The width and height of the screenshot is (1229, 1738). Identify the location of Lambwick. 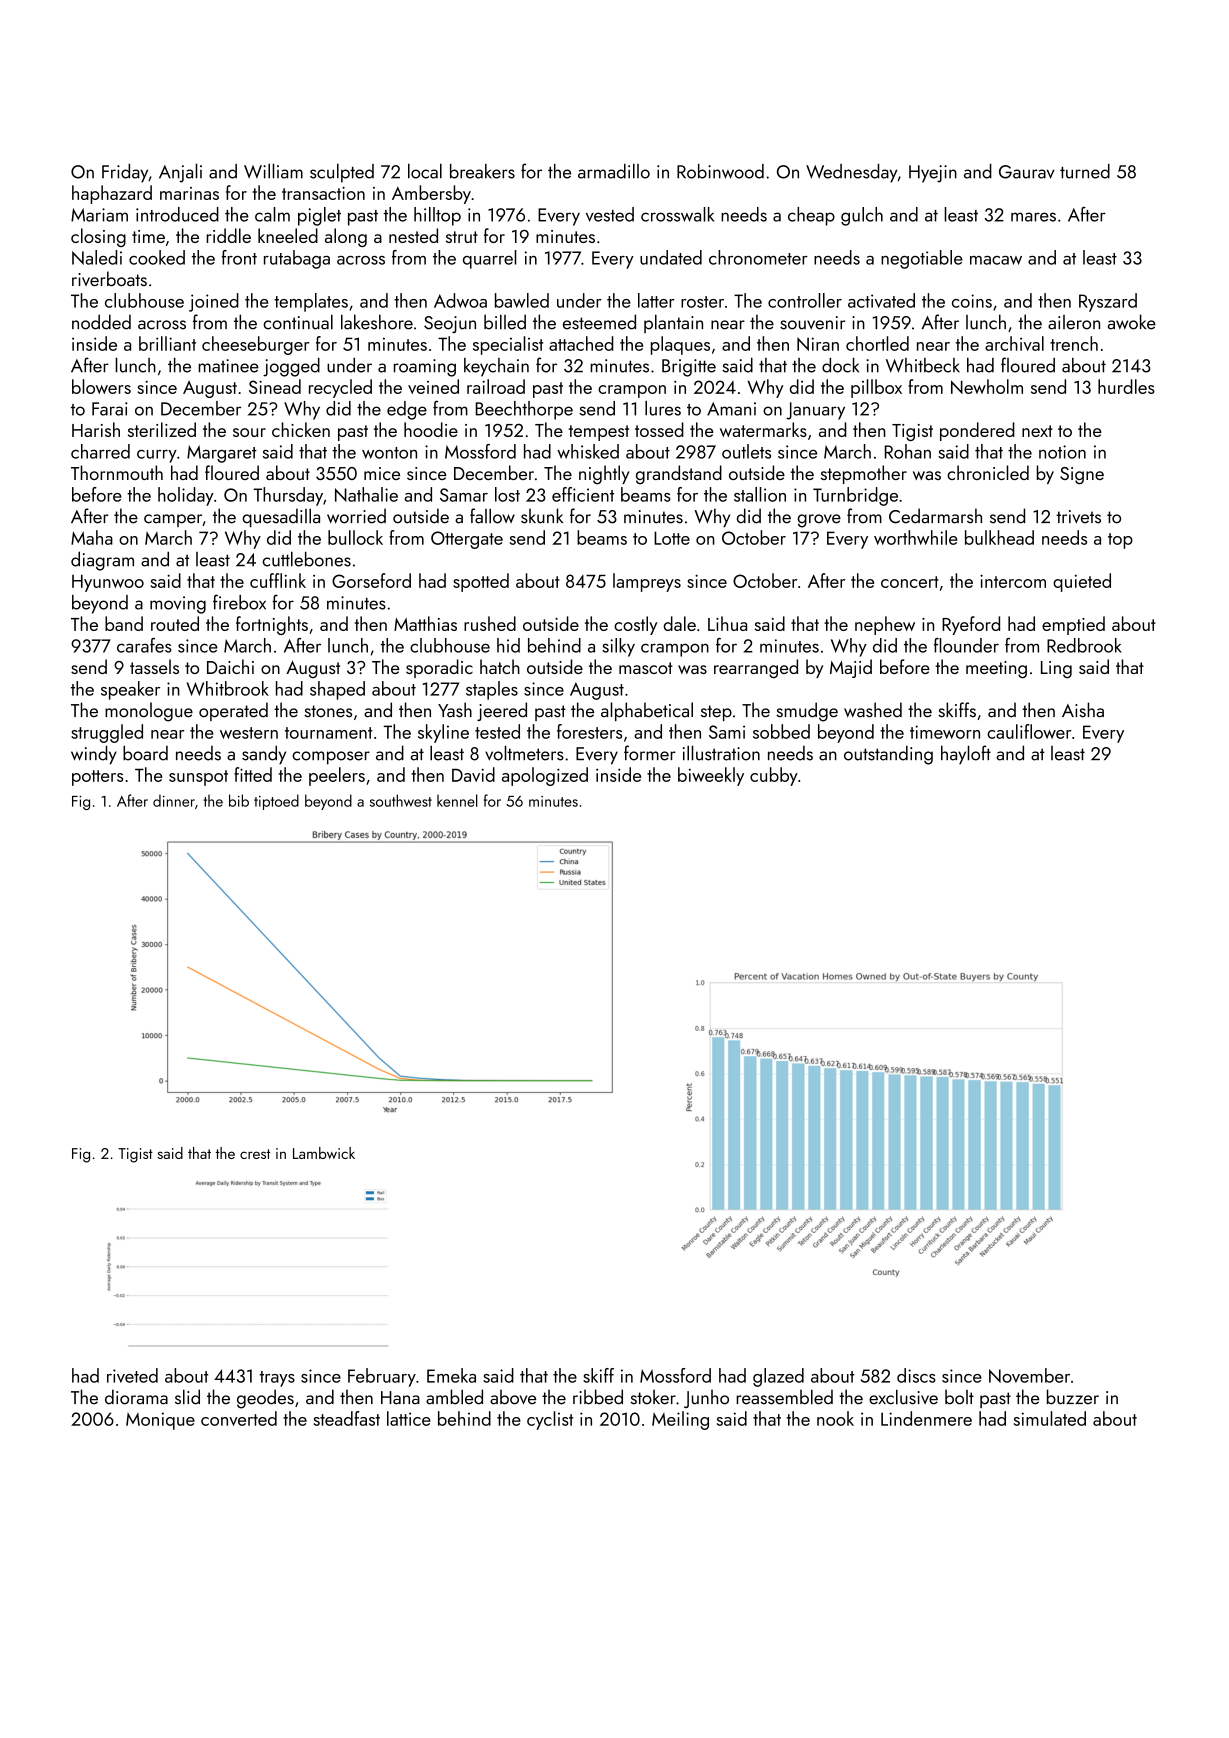
(324, 1153).
